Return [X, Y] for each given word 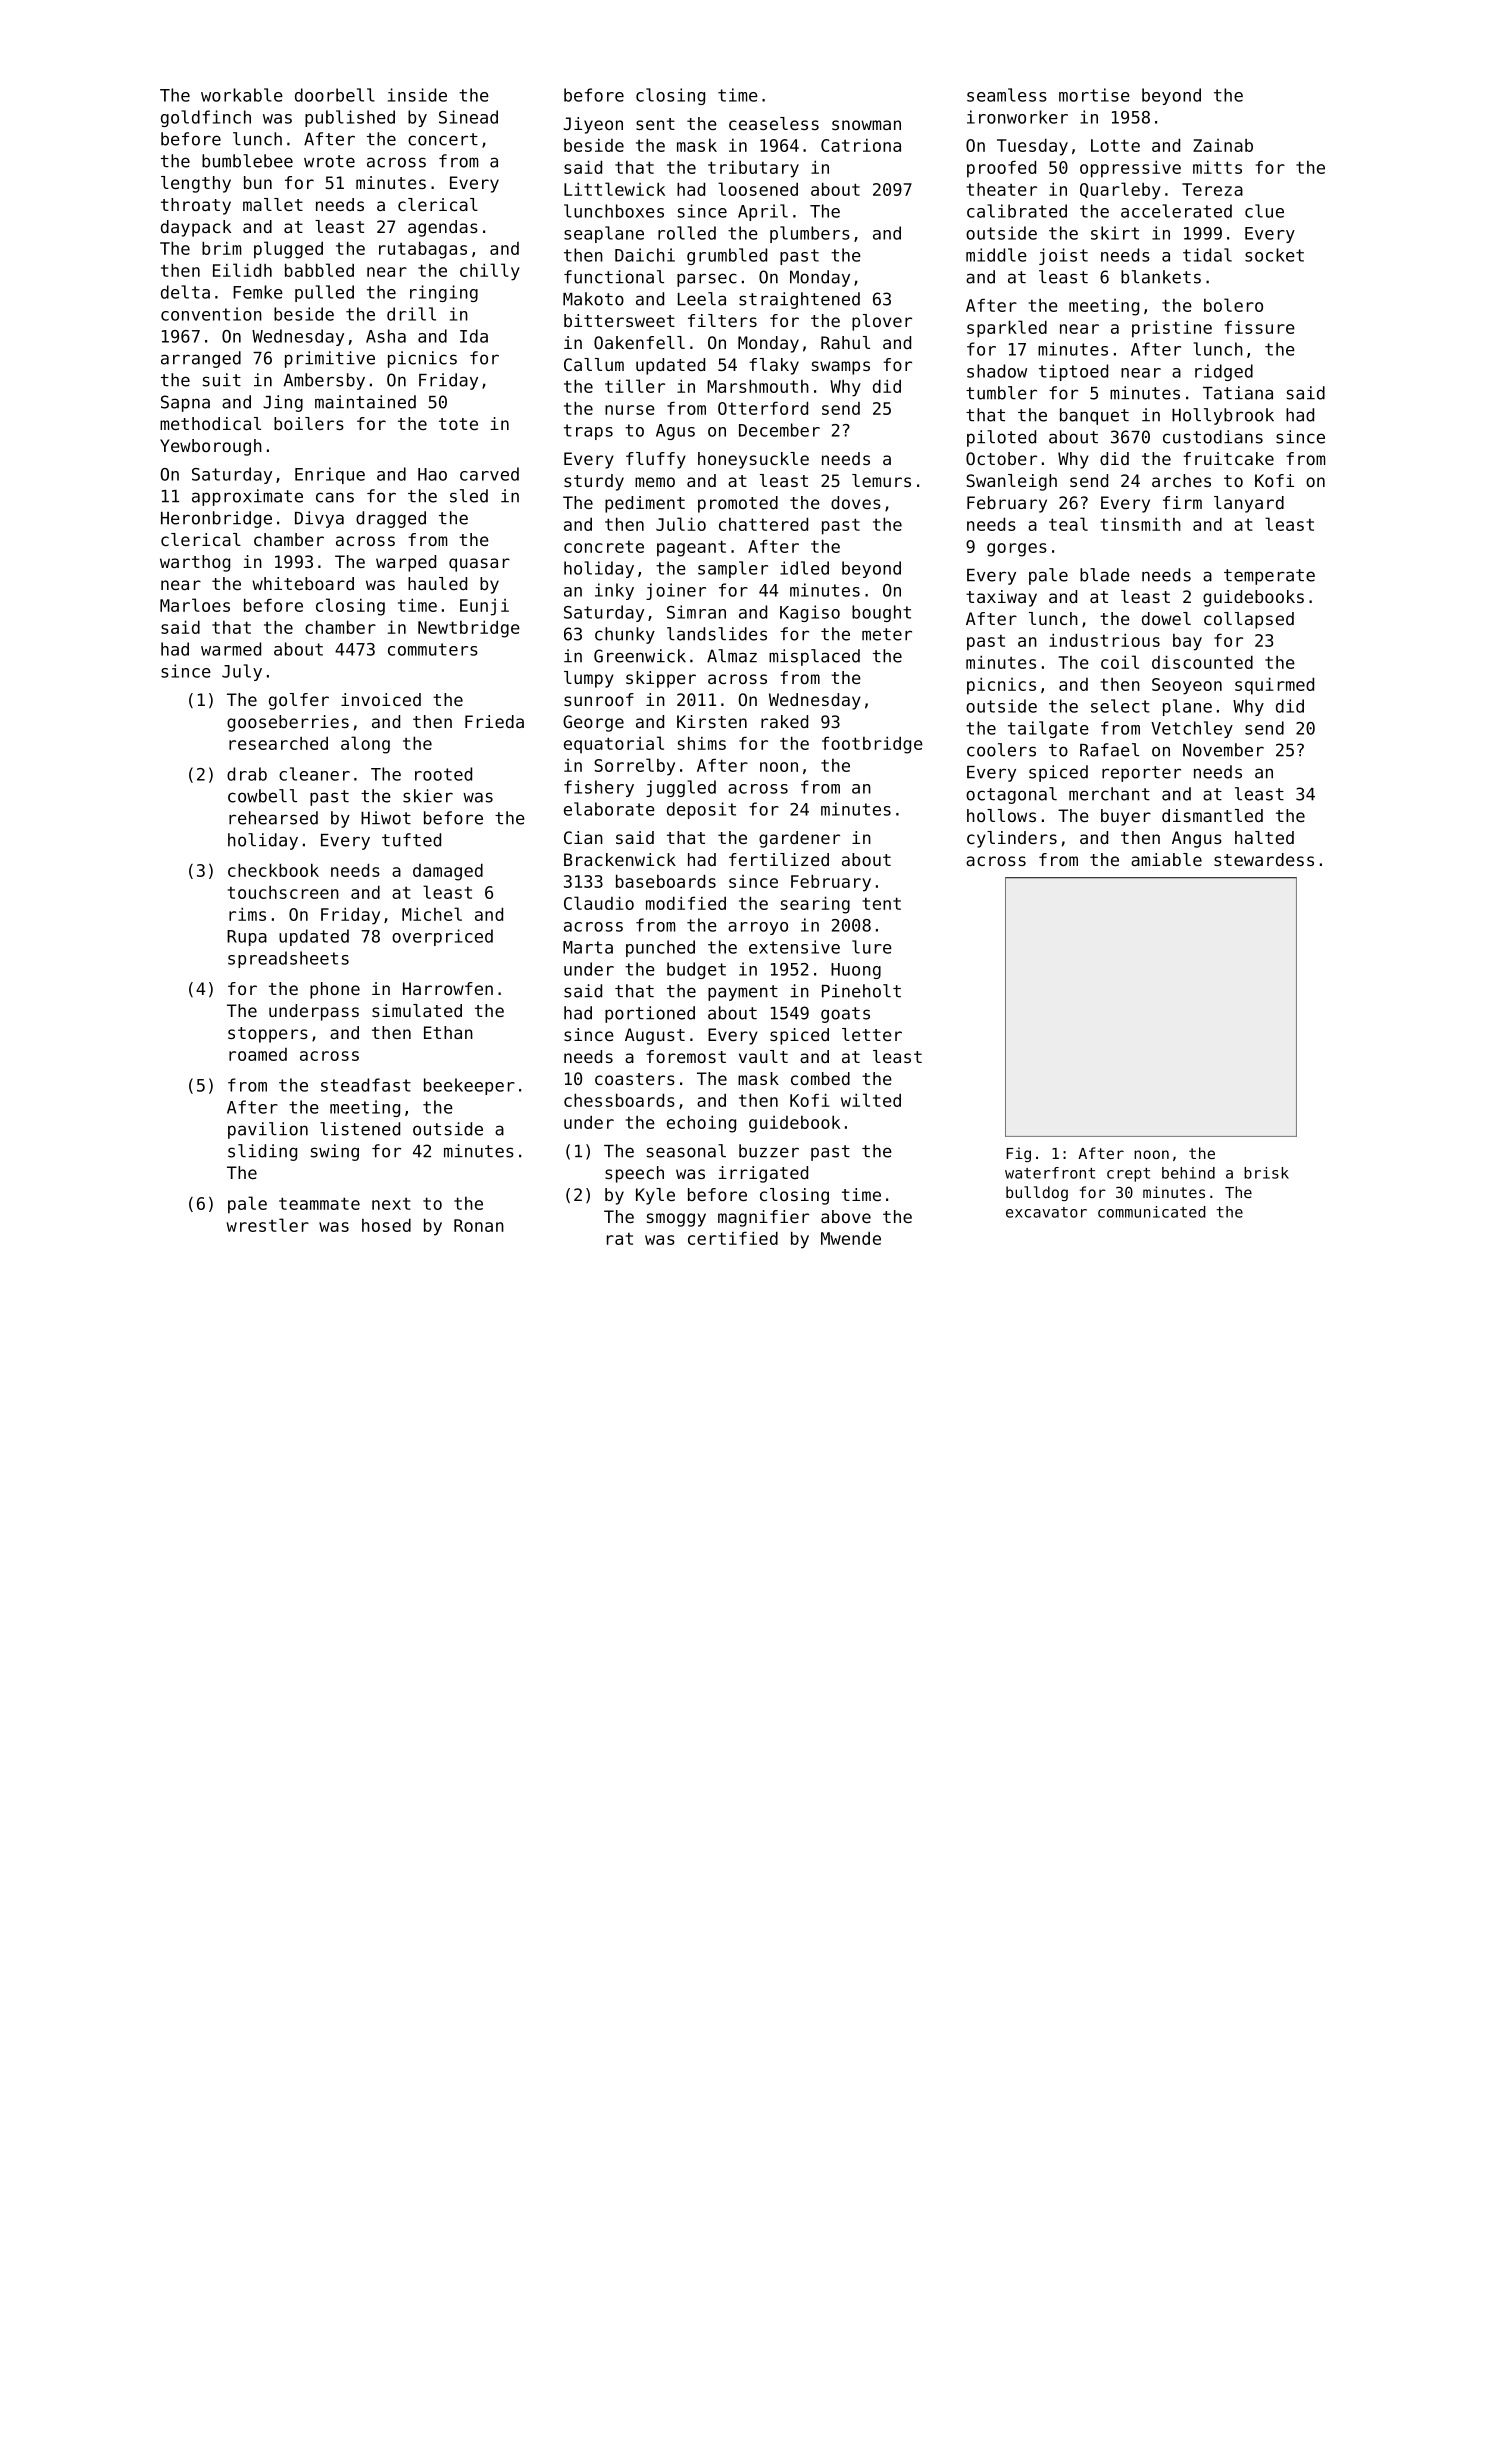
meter [887, 634]
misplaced [814, 657]
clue [1264, 211]
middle [996, 255]
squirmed [1274, 686]
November [1223, 750]
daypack [196, 228]
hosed [386, 1225]
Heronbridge [216, 519]
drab [247, 774]
